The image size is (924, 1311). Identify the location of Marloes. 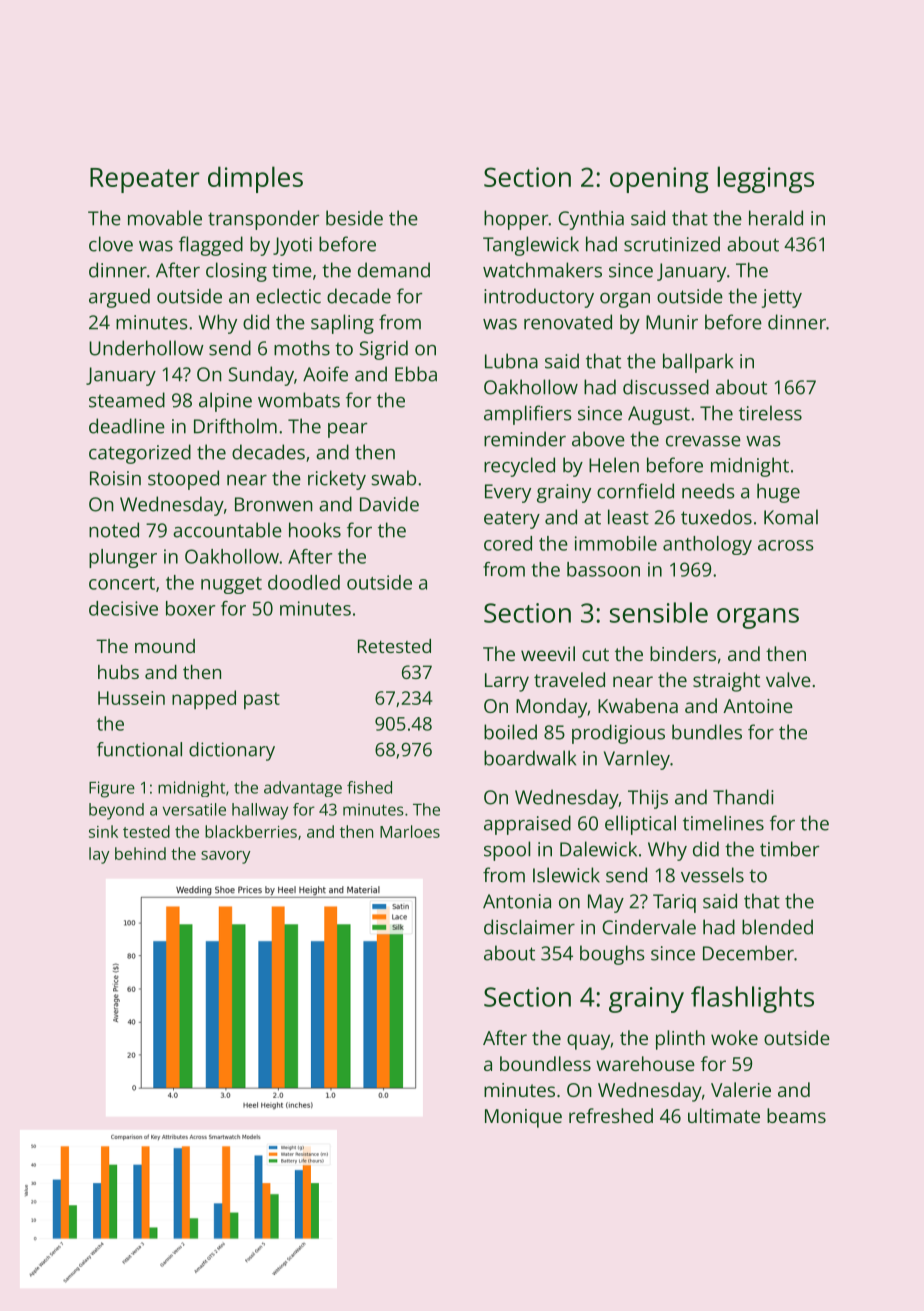
(410, 831).
